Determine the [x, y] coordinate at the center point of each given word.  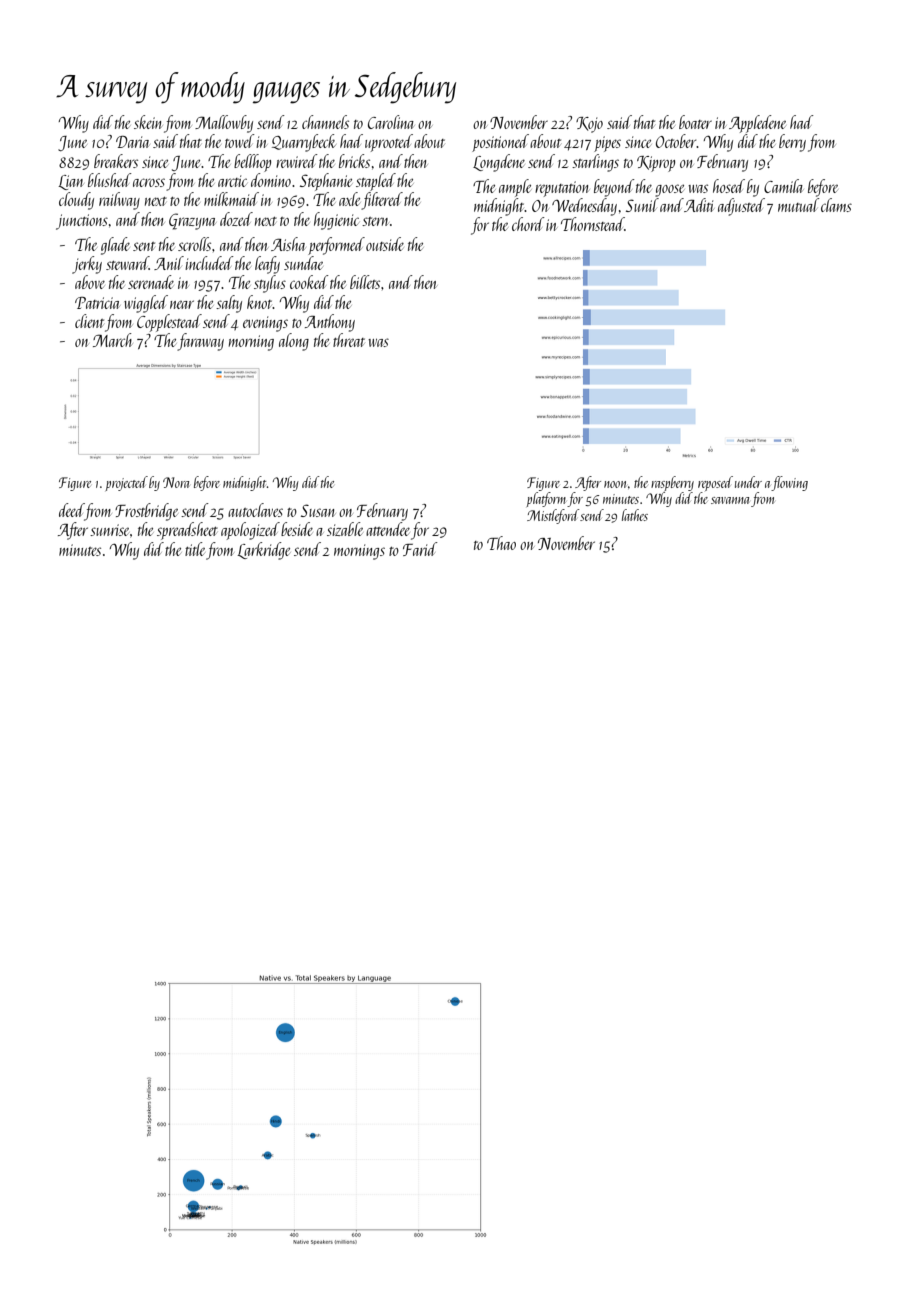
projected [126, 483]
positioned [500, 143]
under [748, 482]
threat [349, 340]
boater [695, 122]
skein [147, 122]
